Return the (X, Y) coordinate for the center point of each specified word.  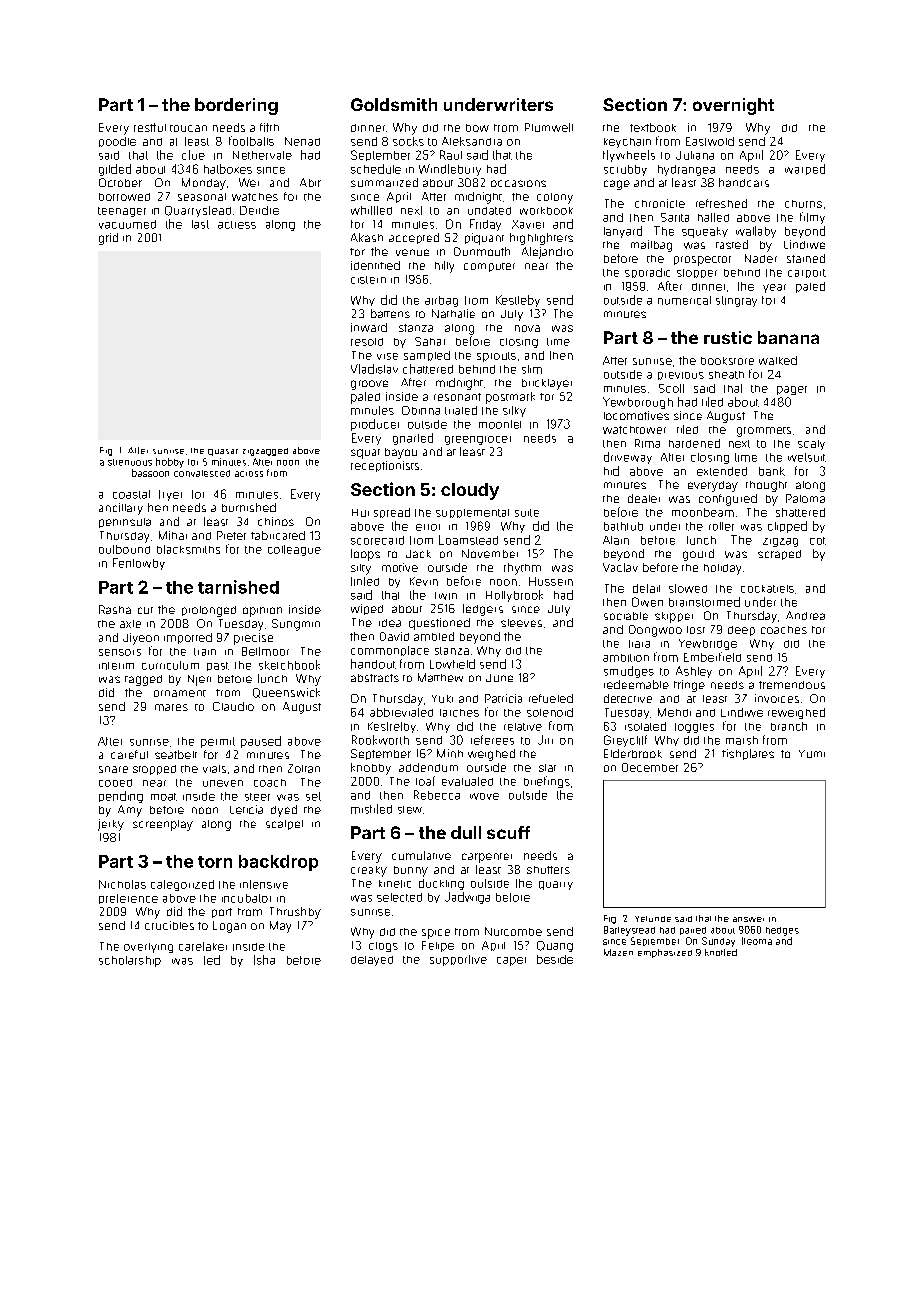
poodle (117, 142)
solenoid (550, 712)
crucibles (169, 925)
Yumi (812, 754)
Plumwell (549, 127)
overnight (733, 106)
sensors (120, 652)
